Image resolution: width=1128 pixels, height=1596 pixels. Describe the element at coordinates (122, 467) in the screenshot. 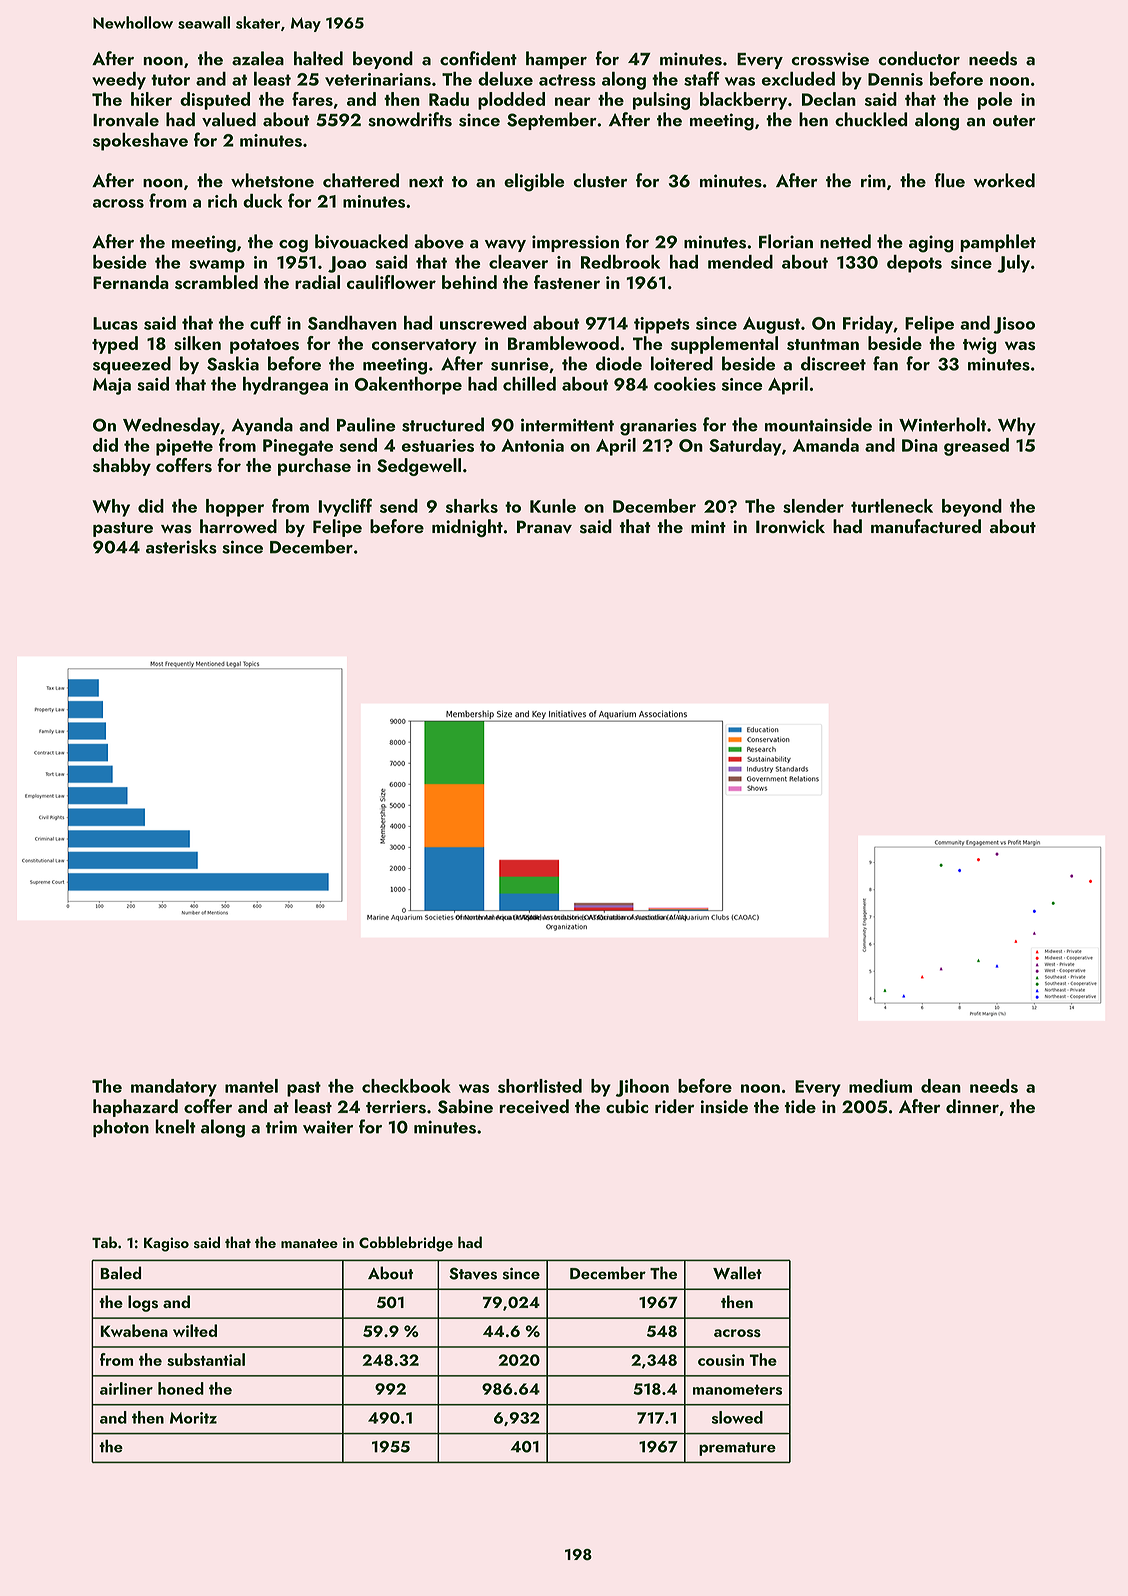

I see `shabby` at that location.
